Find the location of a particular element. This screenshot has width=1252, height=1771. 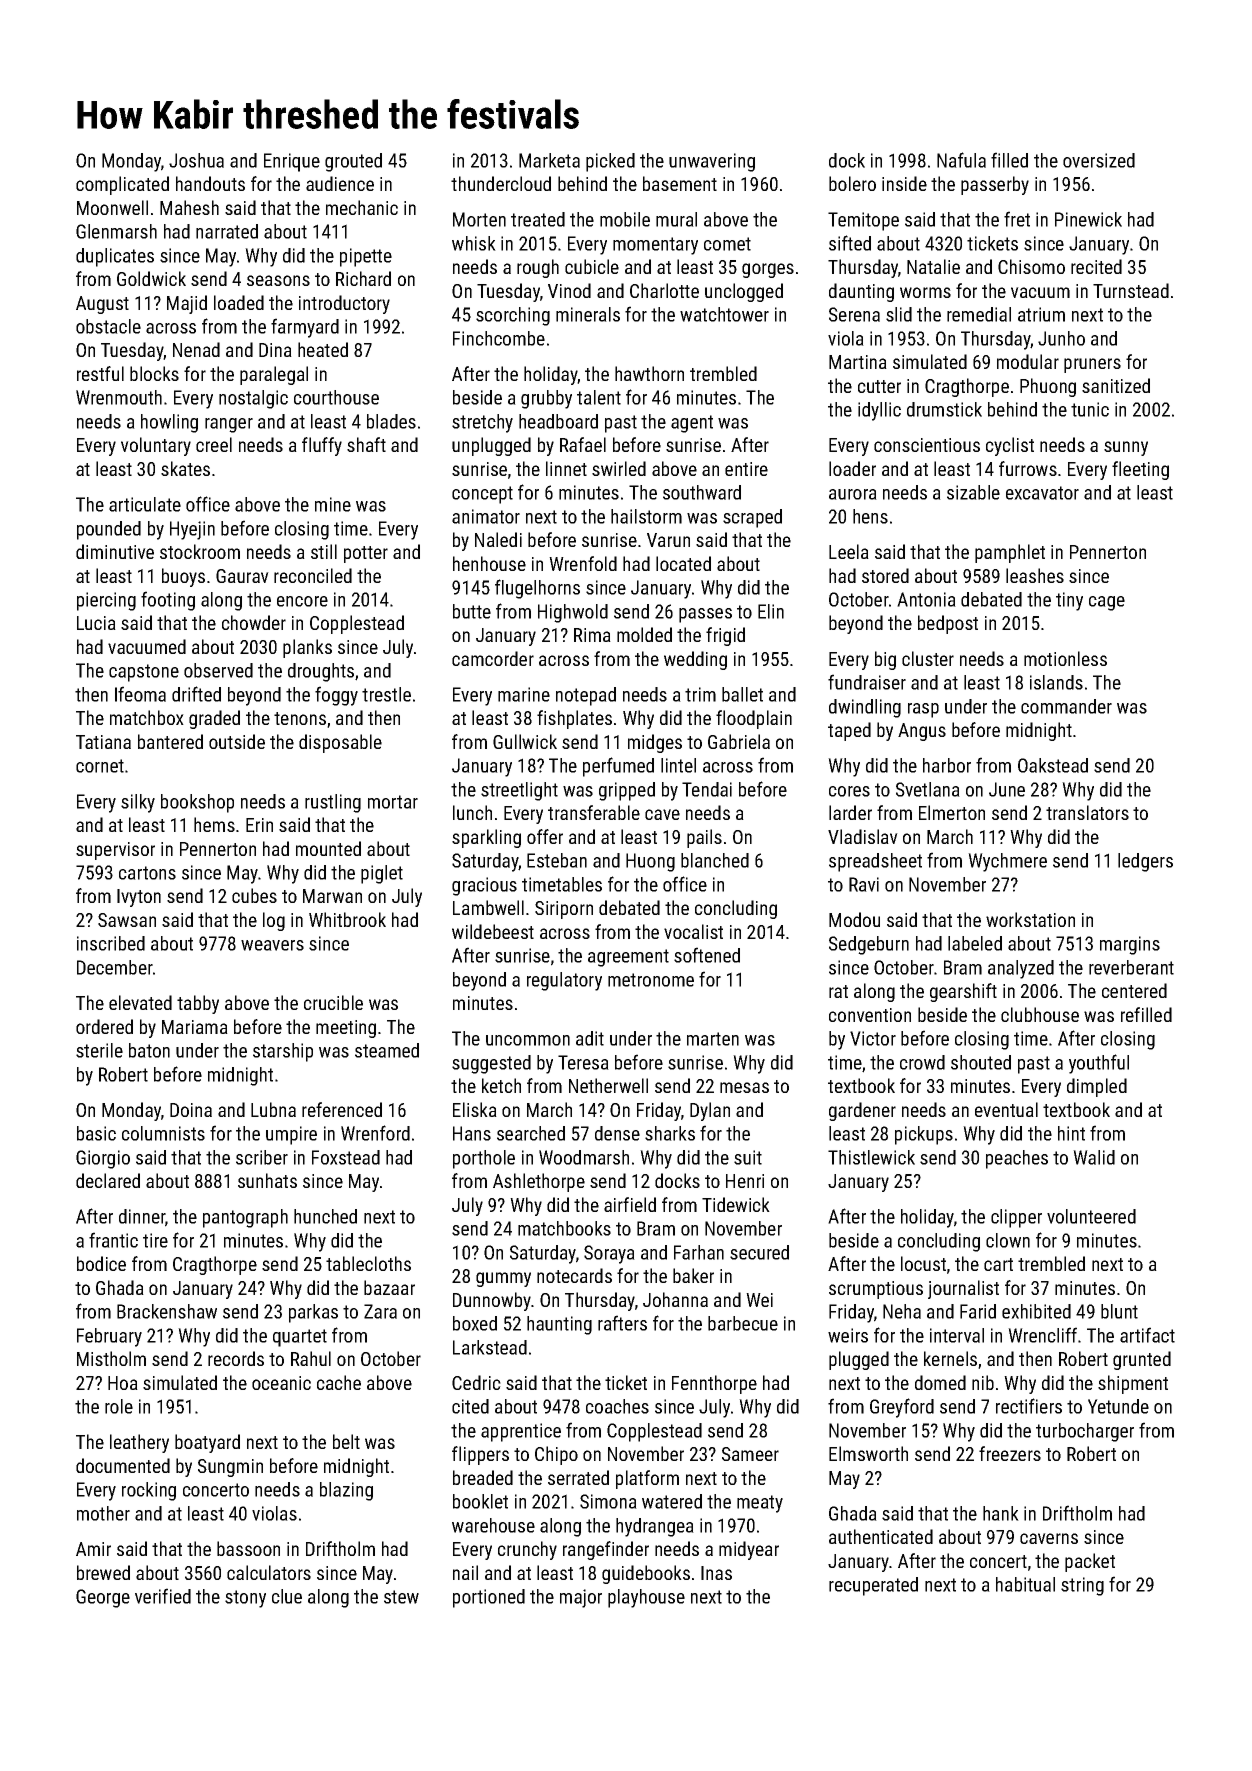

foggy is located at coordinates (336, 696).
